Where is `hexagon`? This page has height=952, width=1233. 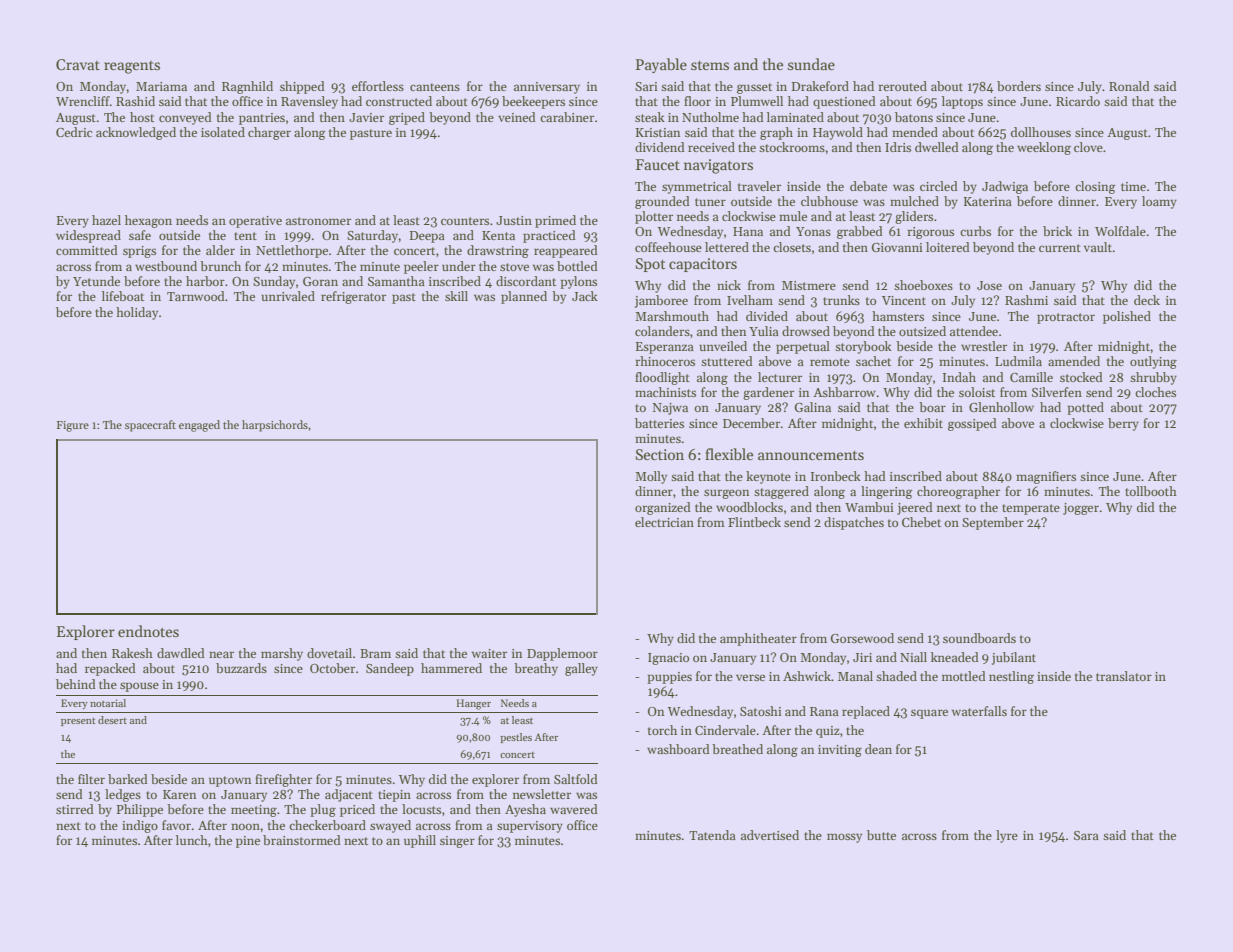 hexagon is located at coordinates (148, 221).
